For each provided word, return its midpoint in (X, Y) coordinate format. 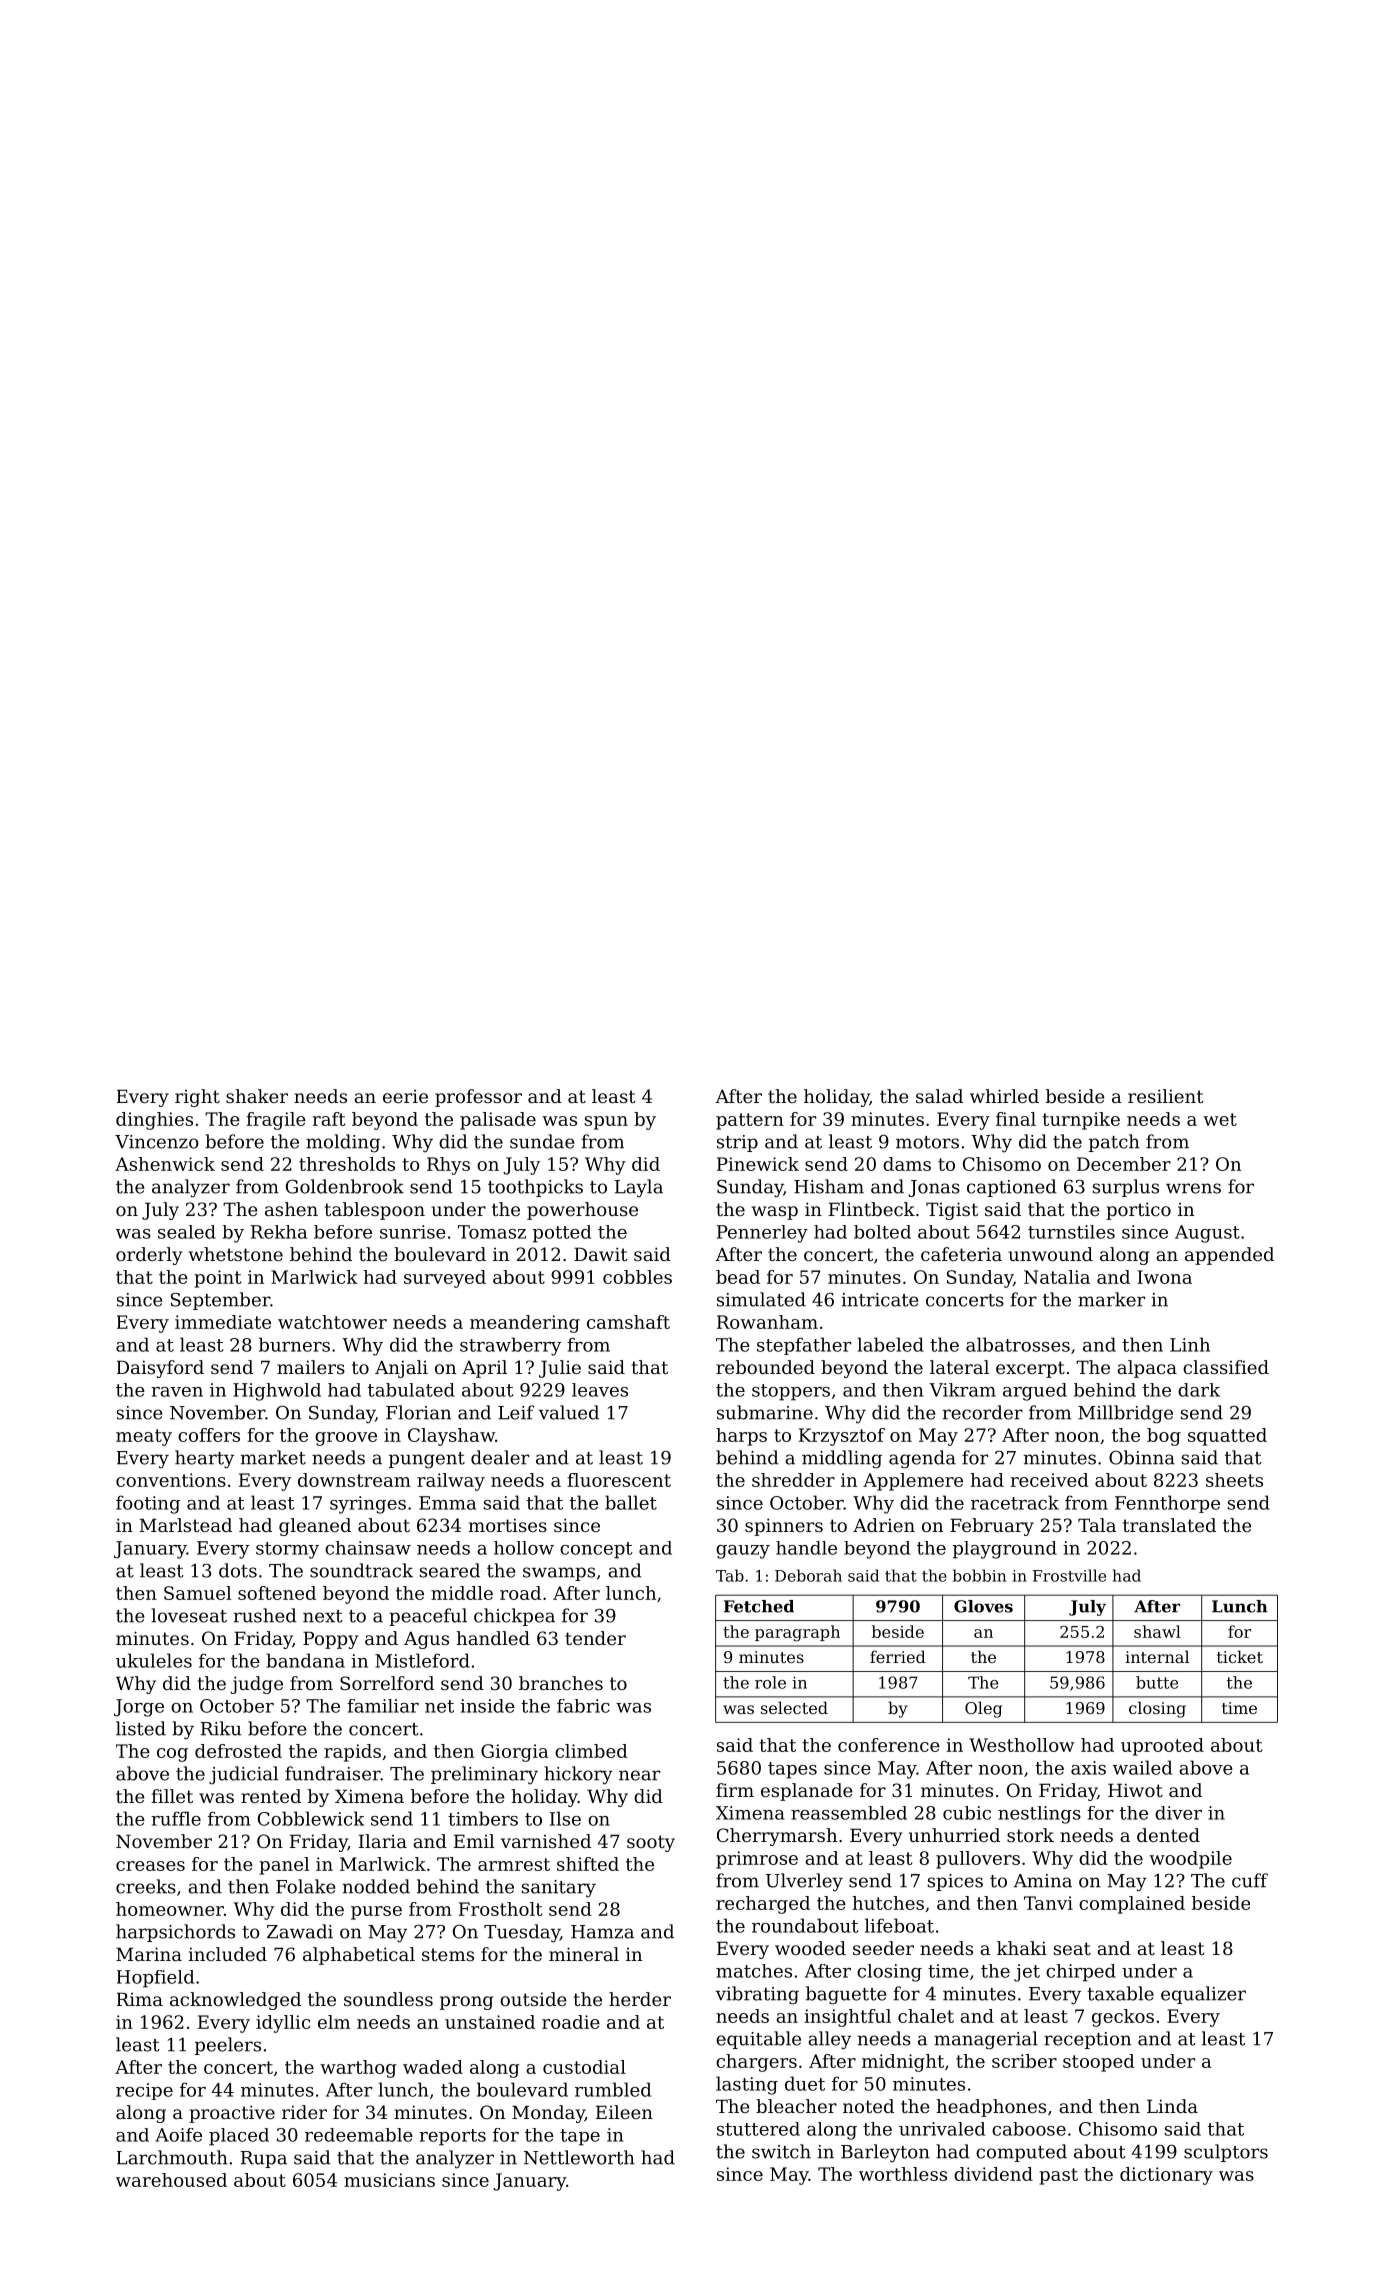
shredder (793, 1480)
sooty (651, 1843)
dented (1168, 1835)
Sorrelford (387, 1683)
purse (376, 1913)
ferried (898, 1656)
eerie (405, 1096)
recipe (144, 2091)
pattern (750, 1121)
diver (1178, 1813)
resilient (1166, 1096)
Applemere (913, 1482)
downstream (354, 1480)
